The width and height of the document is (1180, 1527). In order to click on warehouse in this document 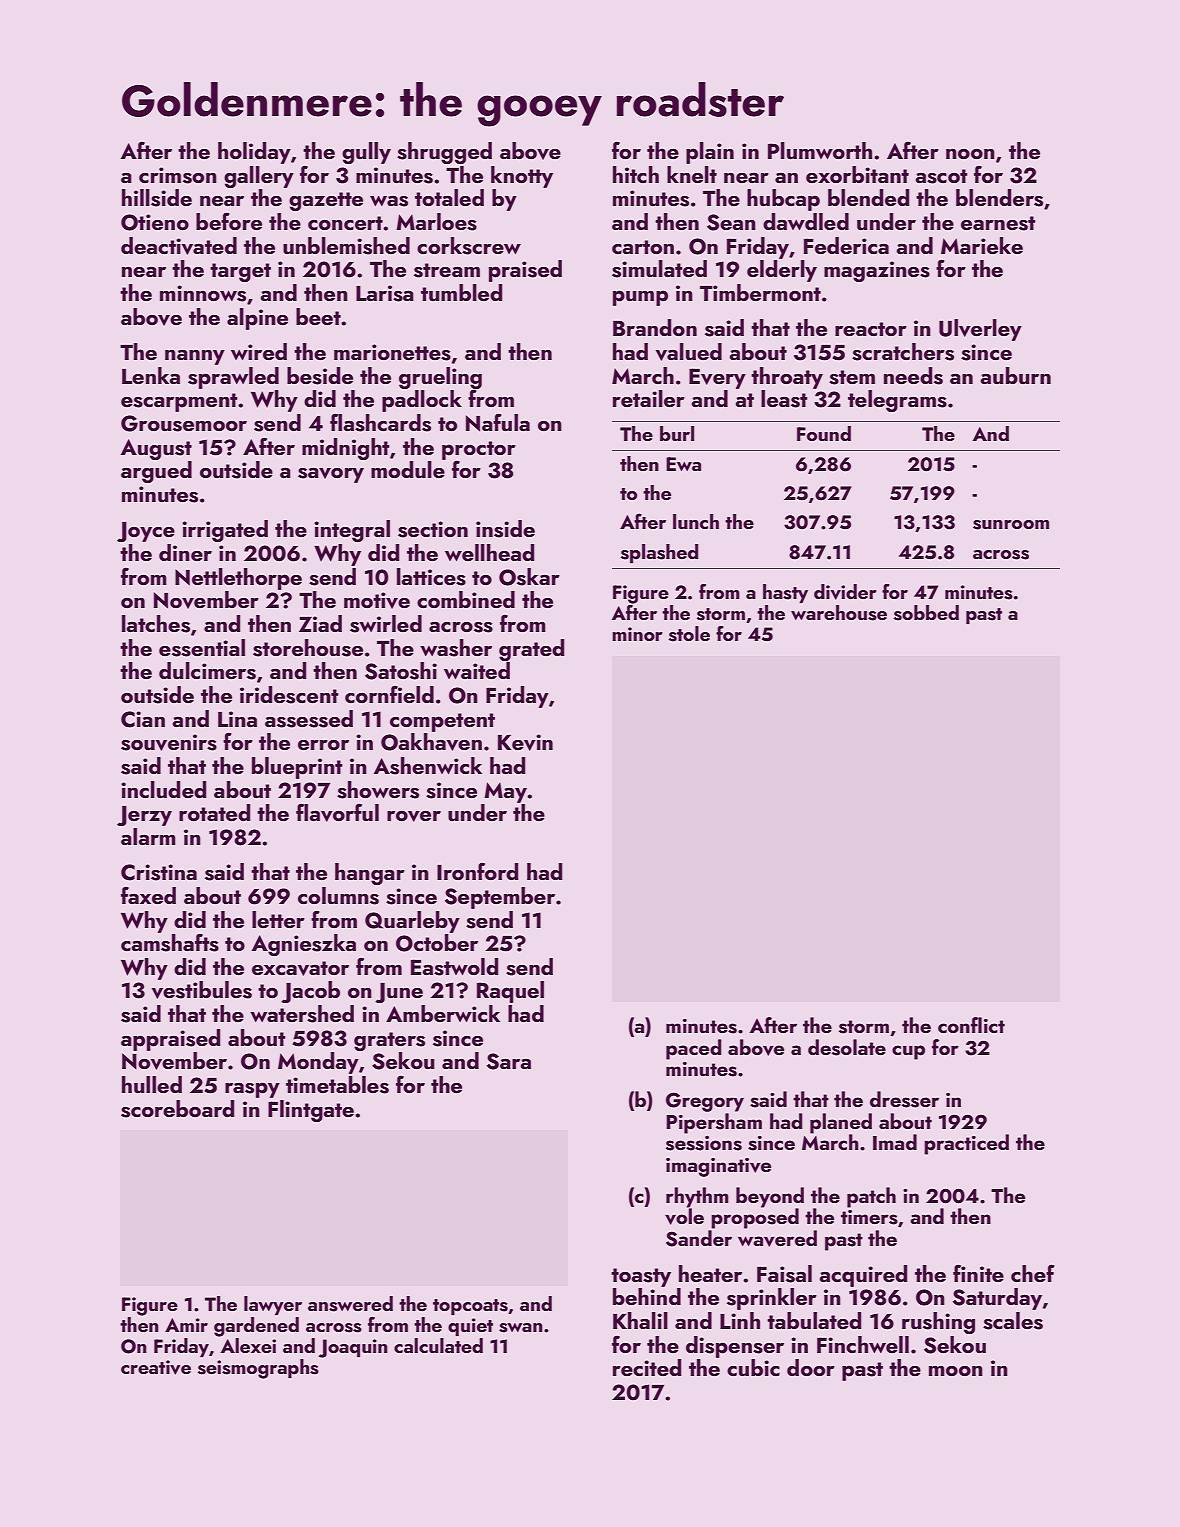, I will do `click(839, 613)`.
